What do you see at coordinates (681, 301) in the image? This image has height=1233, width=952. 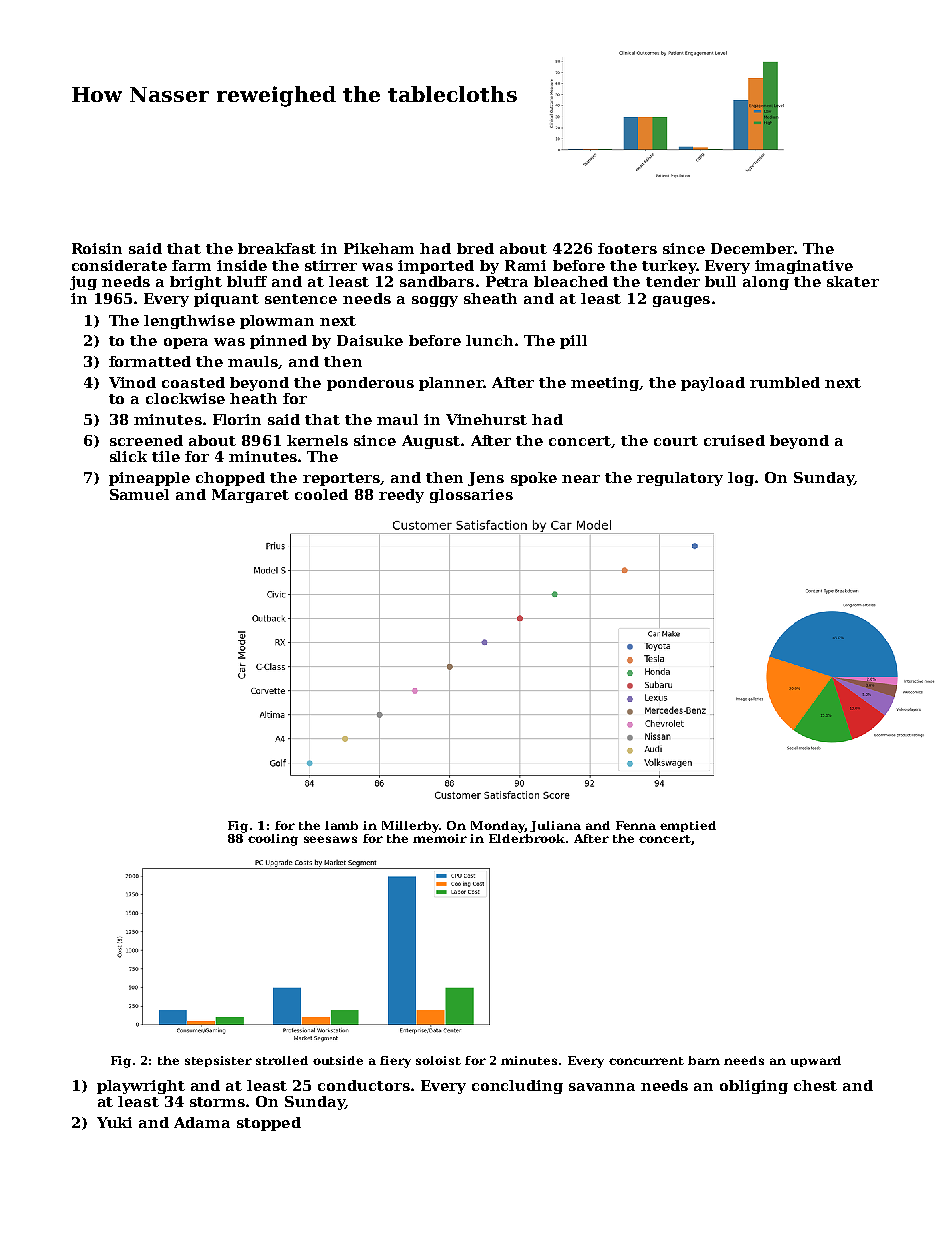 I see `gauges` at bounding box center [681, 301].
